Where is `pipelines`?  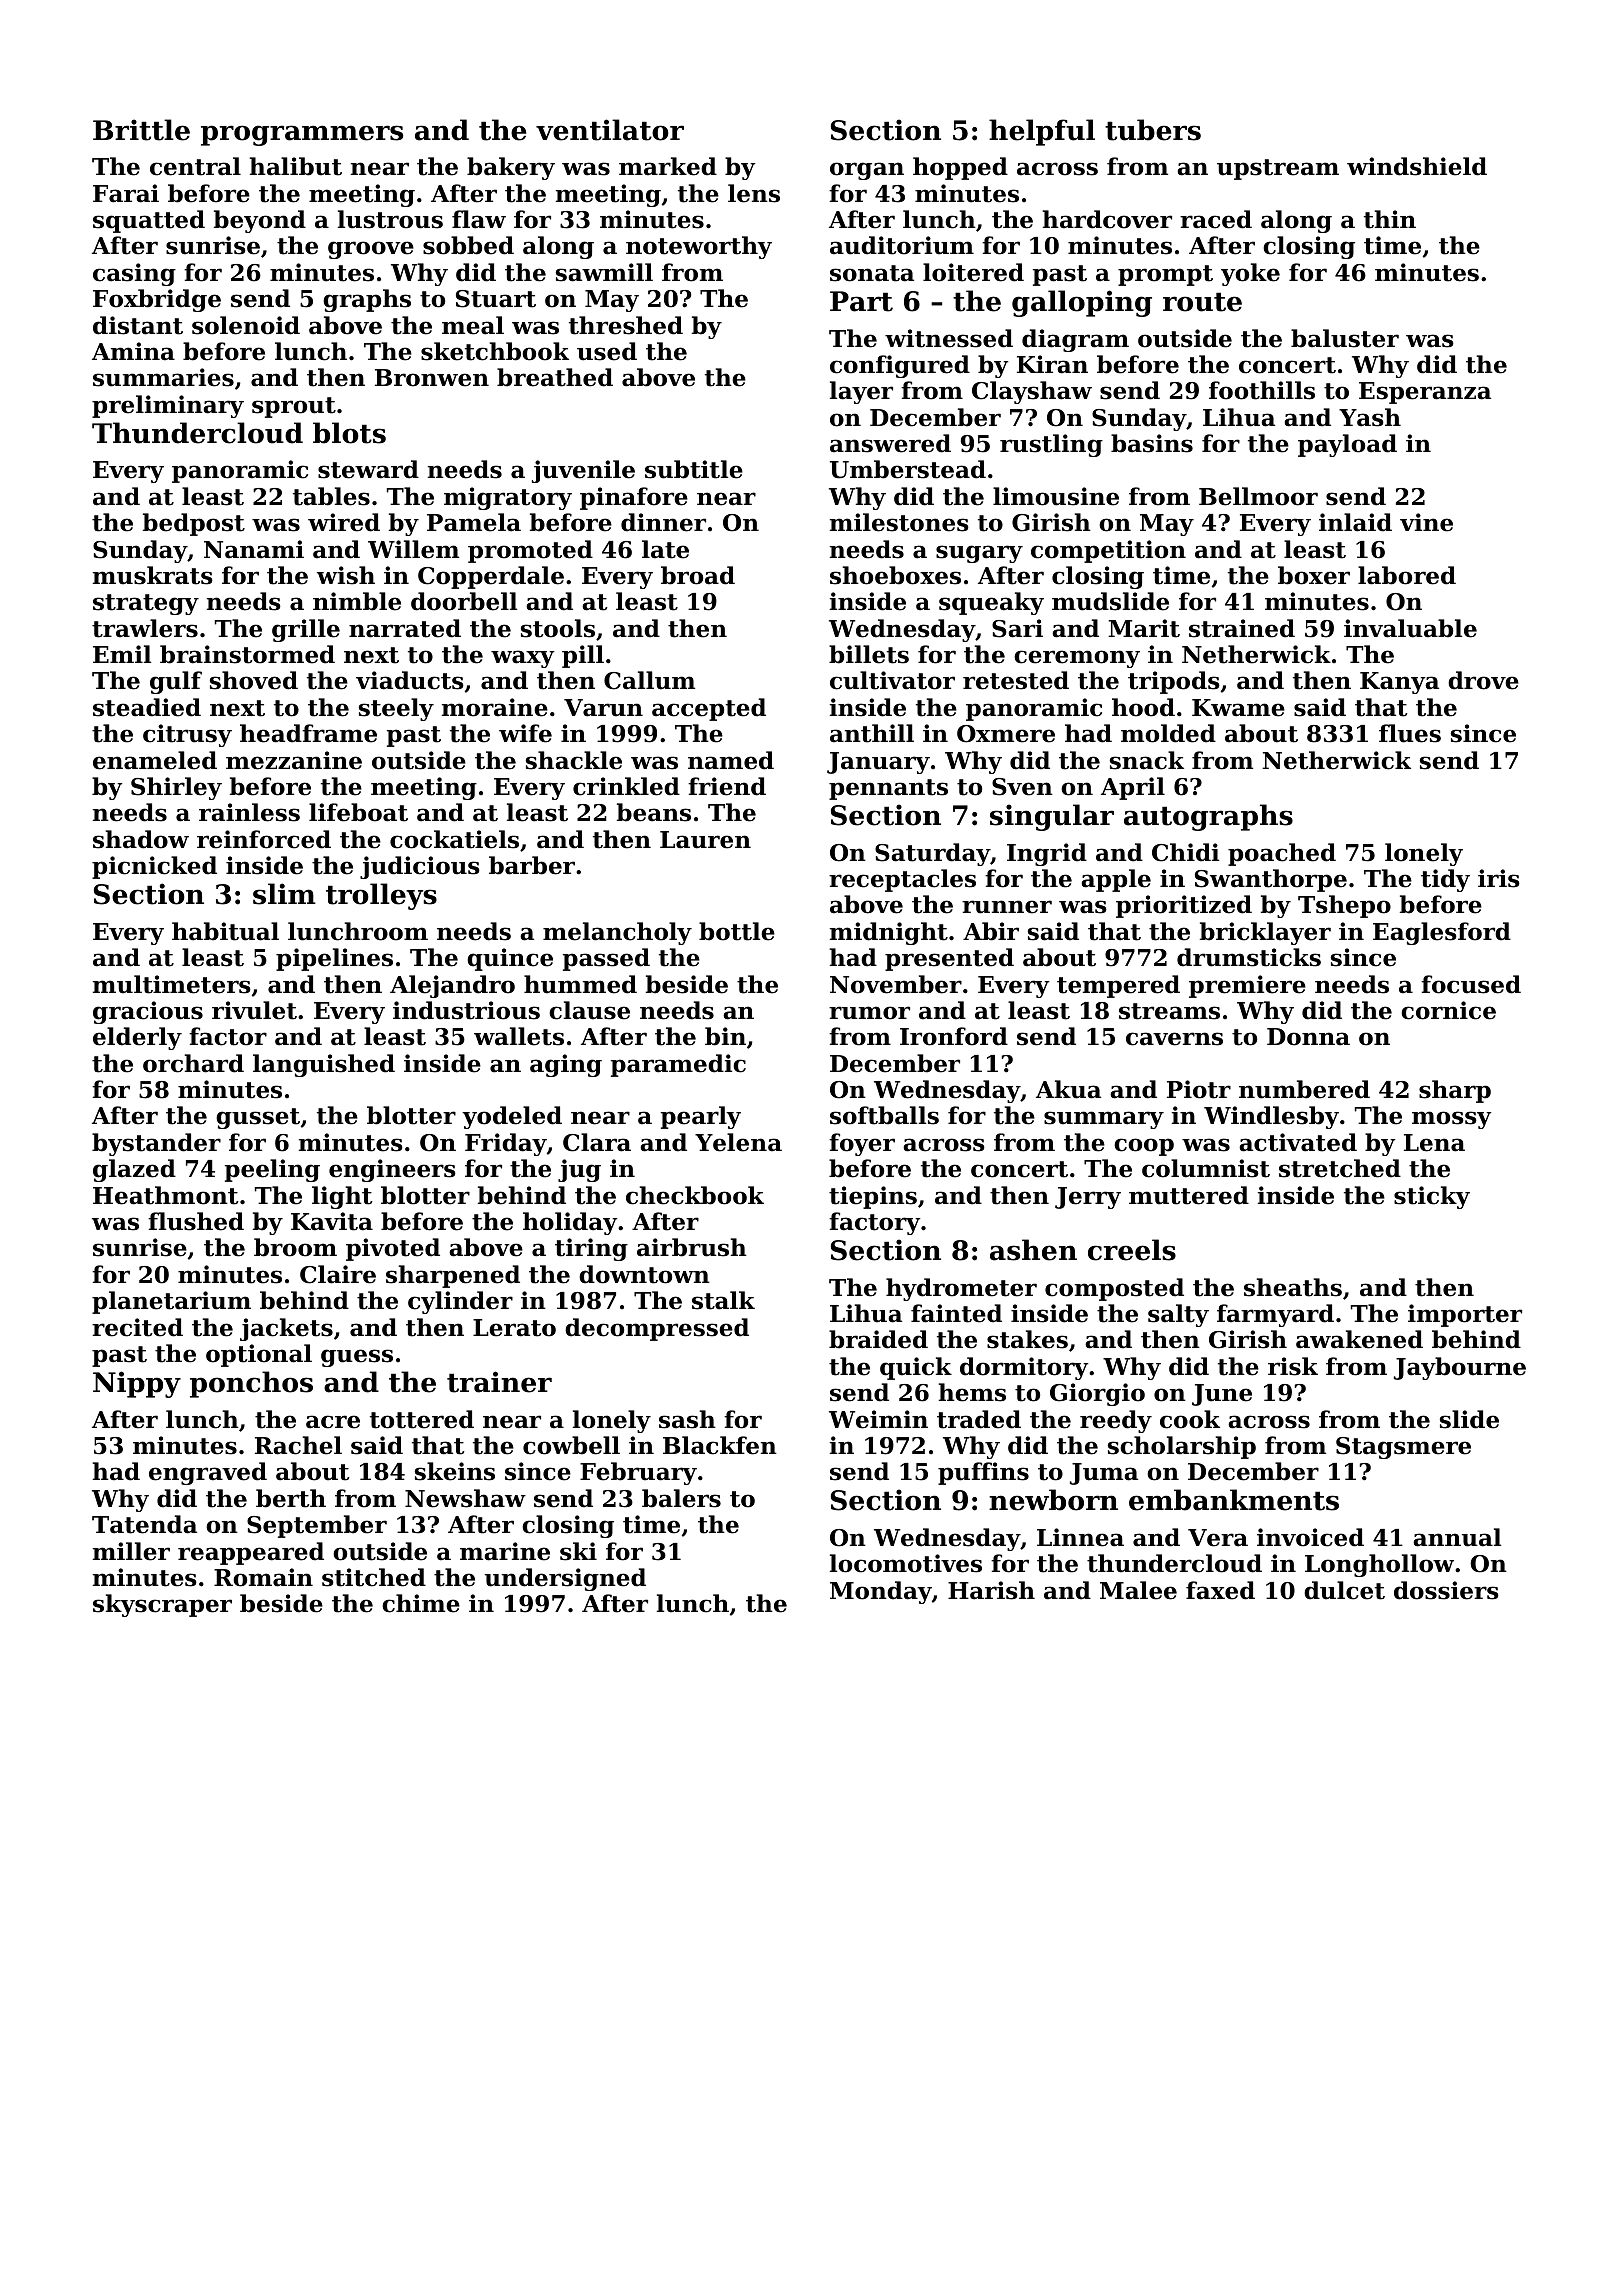
pipelines is located at coordinates (334, 959).
